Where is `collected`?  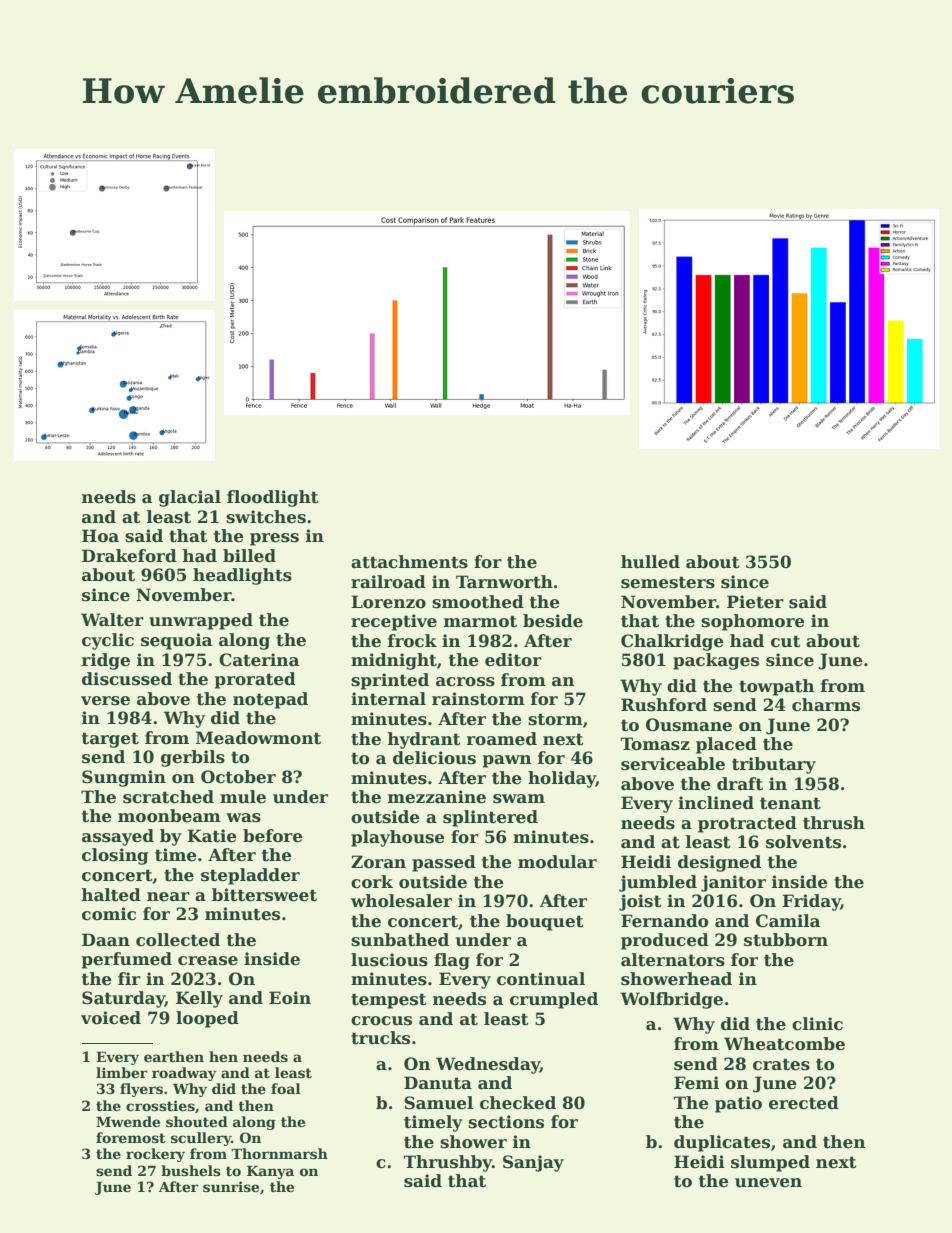
collected is located at coordinates (178, 940).
